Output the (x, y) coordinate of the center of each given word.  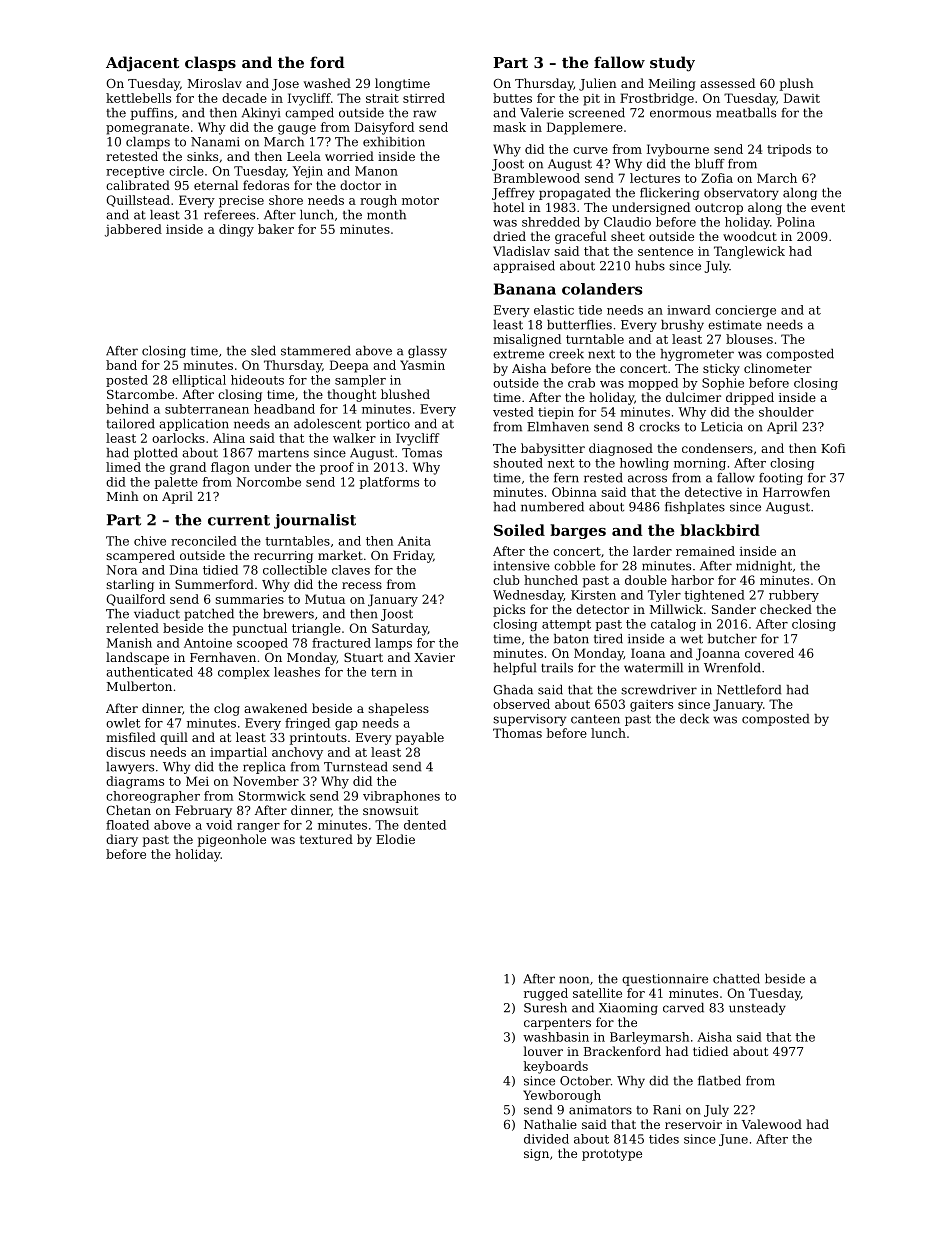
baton (571, 639)
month (386, 215)
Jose (285, 85)
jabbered (133, 230)
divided (546, 1139)
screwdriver (659, 690)
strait (382, 98)
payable (420, 738)
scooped (262, 644)
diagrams (135, 782)
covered (769, 653)
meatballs (746, 113)
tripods (789, 150)
